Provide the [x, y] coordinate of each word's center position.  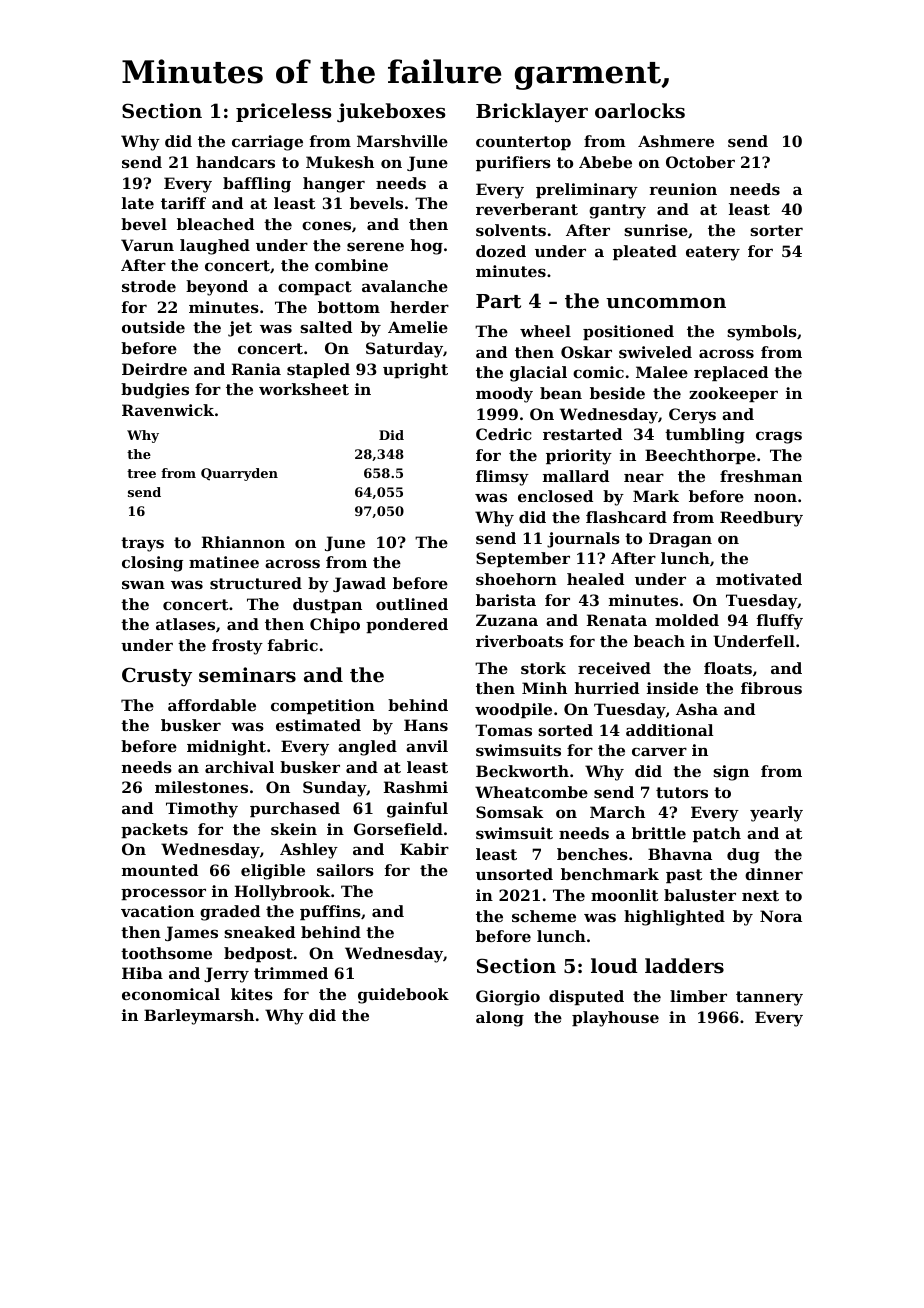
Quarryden [239, 474]
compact [315, 288]
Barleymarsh [199, 1017]
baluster [700, 895]
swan [143, 584]
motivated [759, 579]
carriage [267, 143]
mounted [160, 870]
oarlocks [640, 110]
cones [326, 225]
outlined [412, 604]
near [644, 477]
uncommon [666, 303]
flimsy [502, 478]
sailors [345, 870]
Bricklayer [532, 112]
